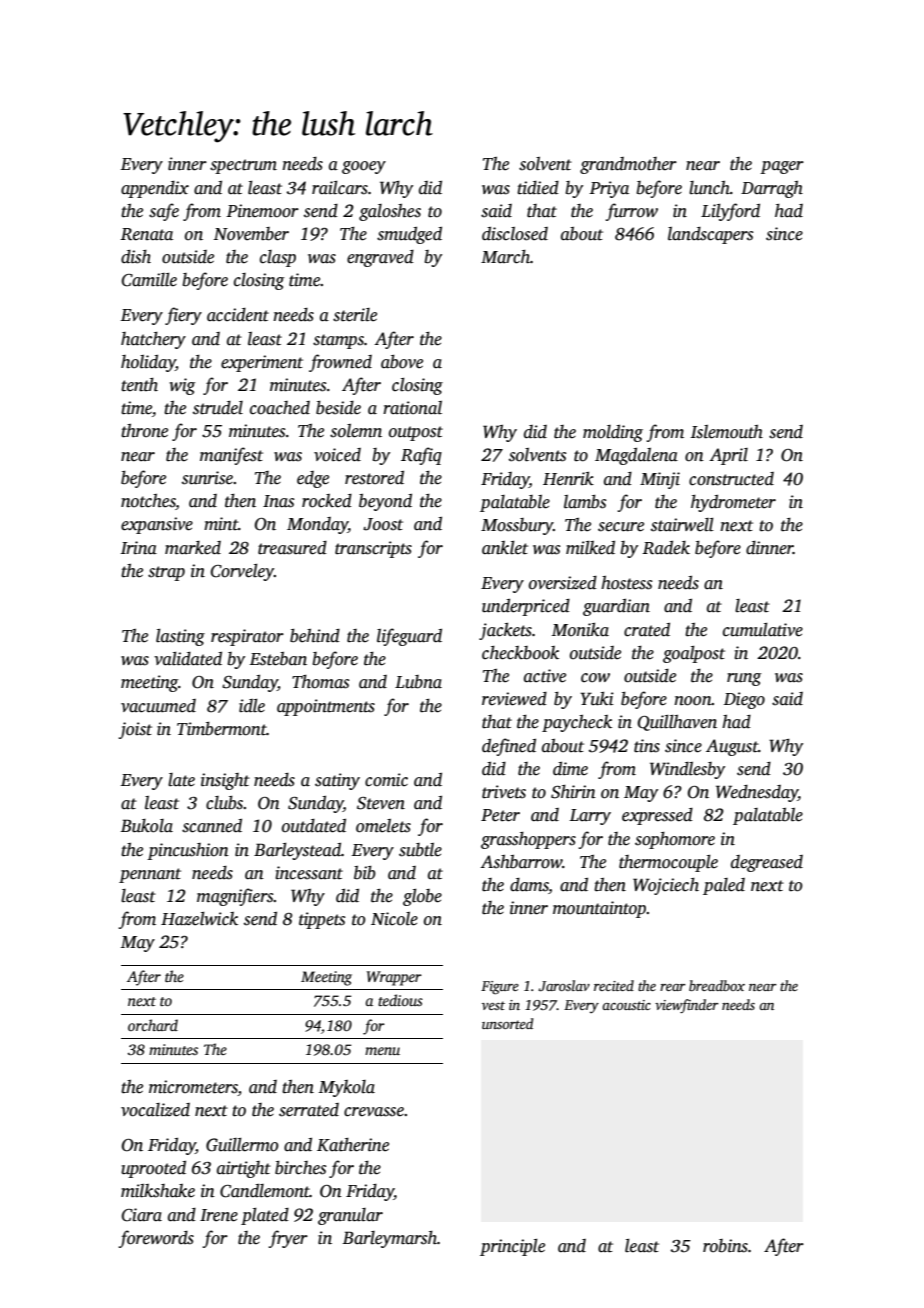  Describe the element at coordinates (409, 637) in the document. I see `lifeguard` at that location.
